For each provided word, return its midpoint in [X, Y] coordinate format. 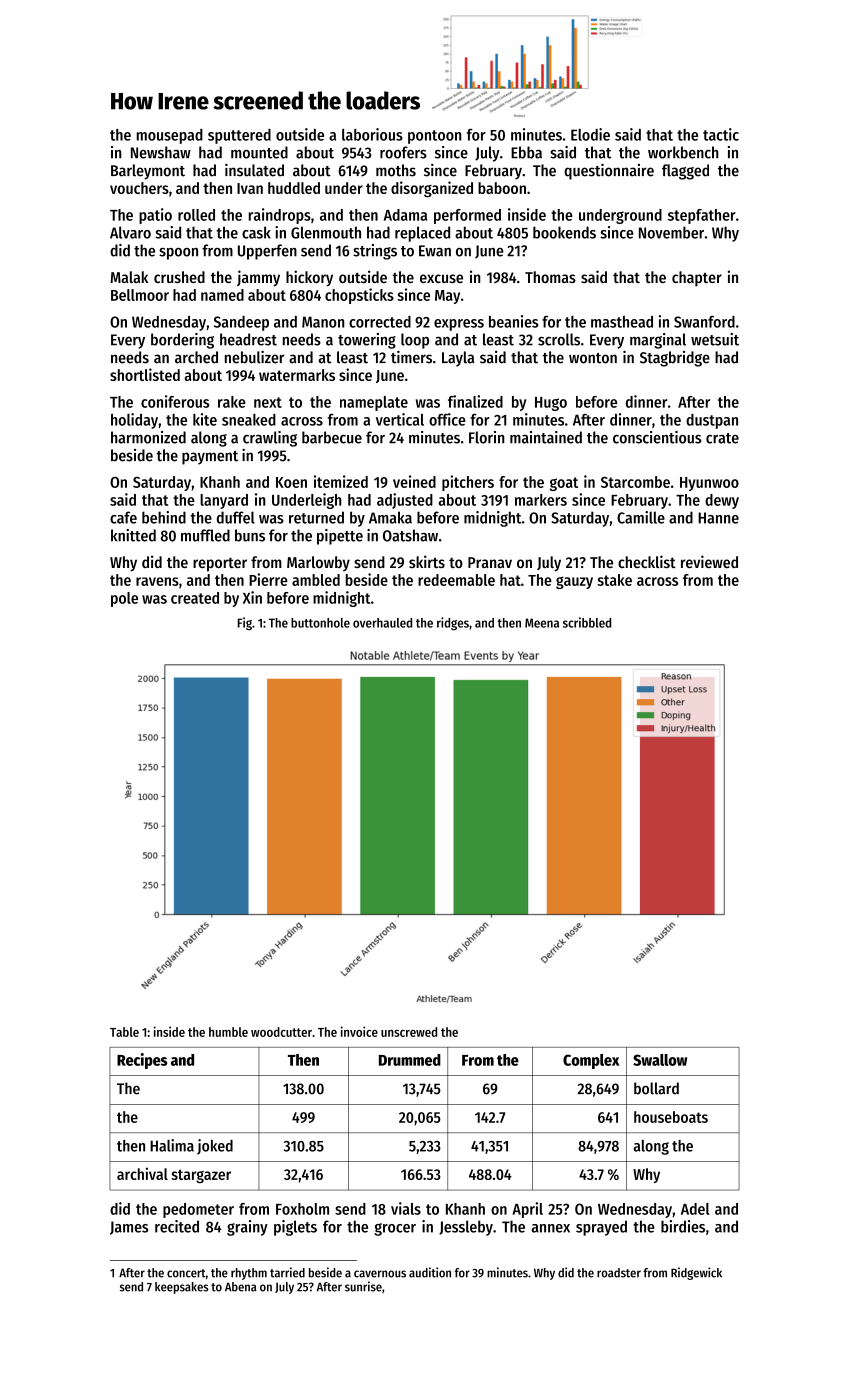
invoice [359, 1031]
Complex [591, 1061]
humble [228, 1032]
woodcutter [281, 1032]
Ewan [435, 251]
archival [142, 1173]
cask [256, 232]
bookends [564, 232]
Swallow [660, 1060]
